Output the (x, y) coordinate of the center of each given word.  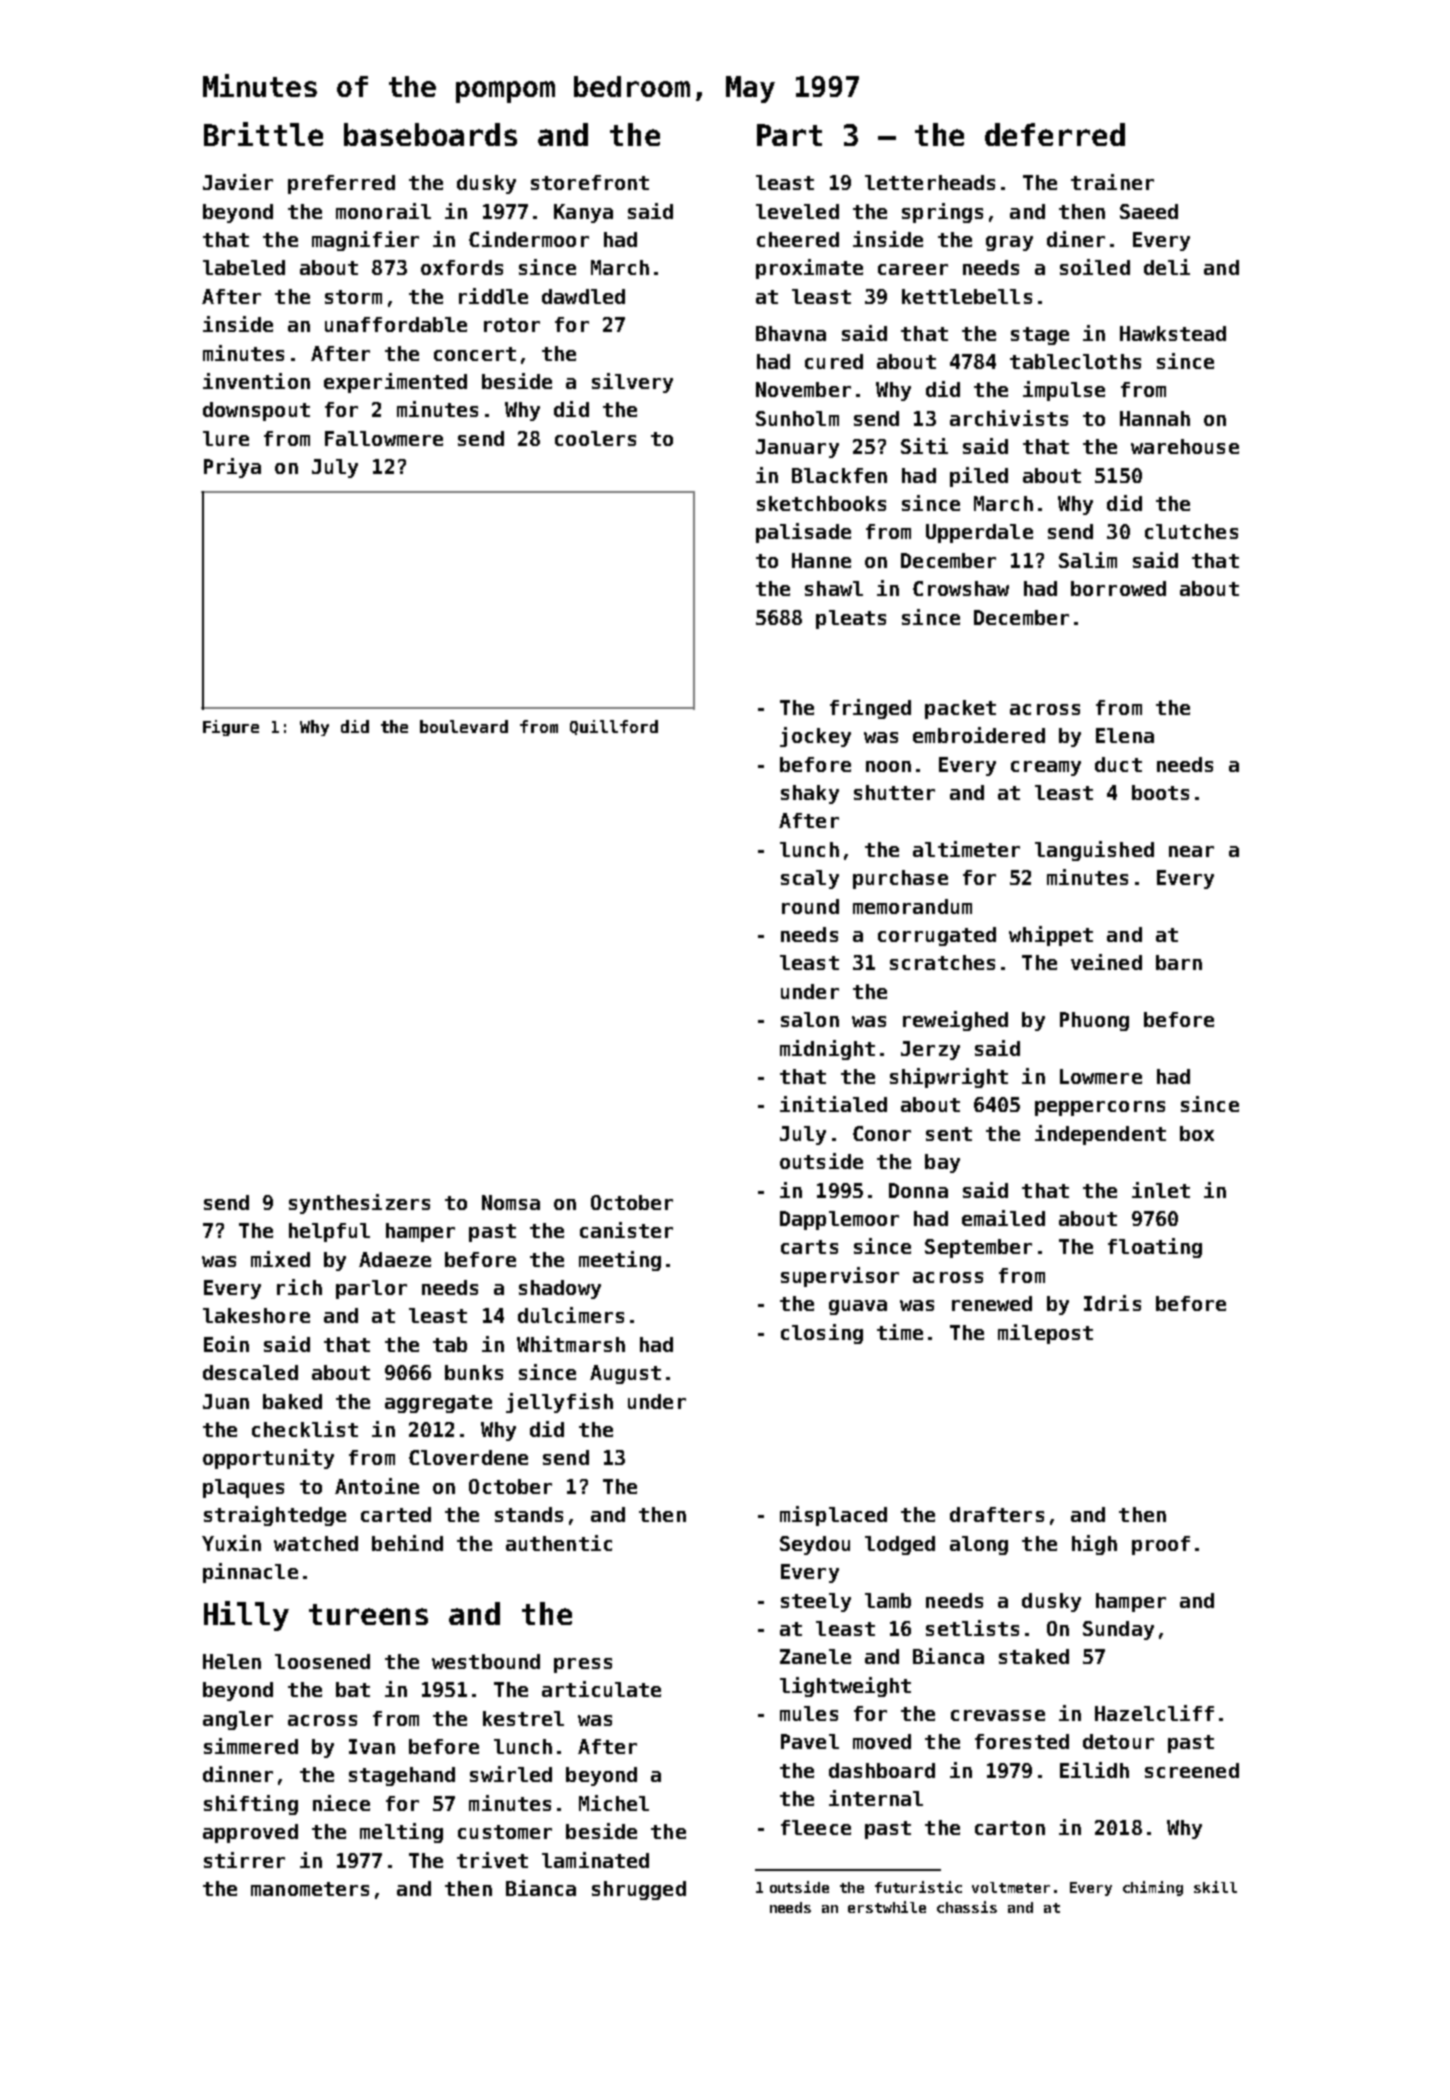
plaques (243, 1488)
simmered (251, 1746)
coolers (595, 438)
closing (822, 1334)
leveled (797, 211)
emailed (1003, 1218)
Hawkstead (1173, 333)
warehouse (1185, 446)
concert (475, 354)
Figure (231, 728)
